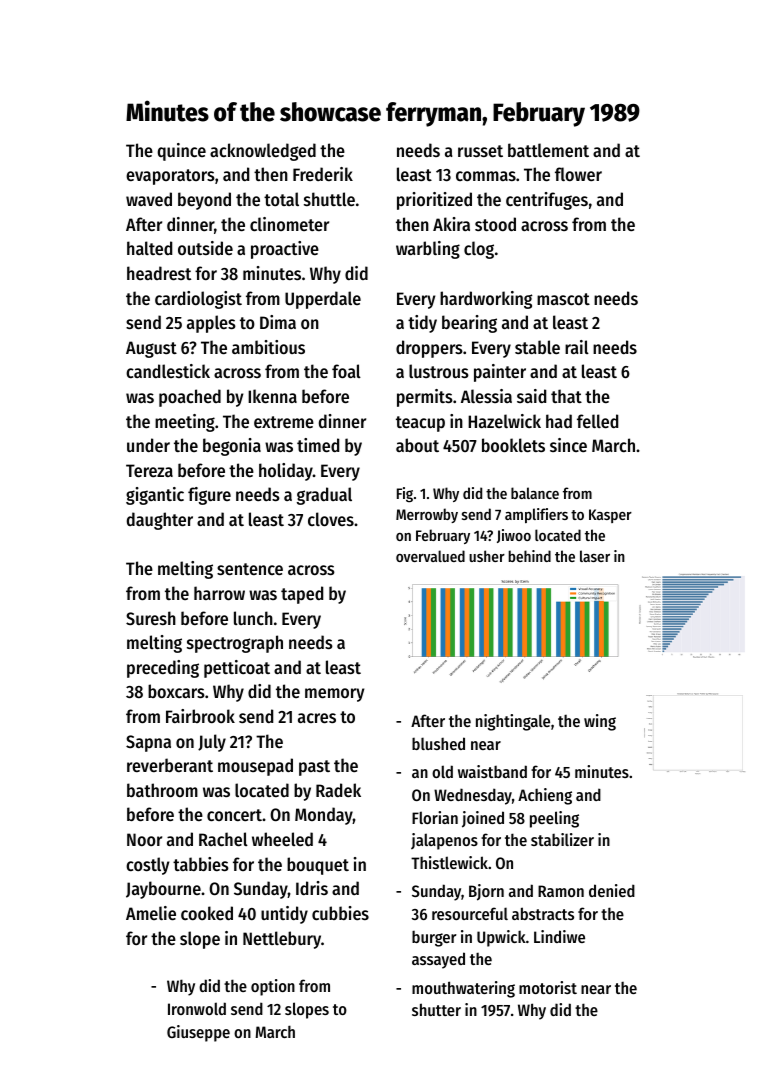  Describe the element at coordinates (181, 152) in the screenshot. I see `quince` at that location.
